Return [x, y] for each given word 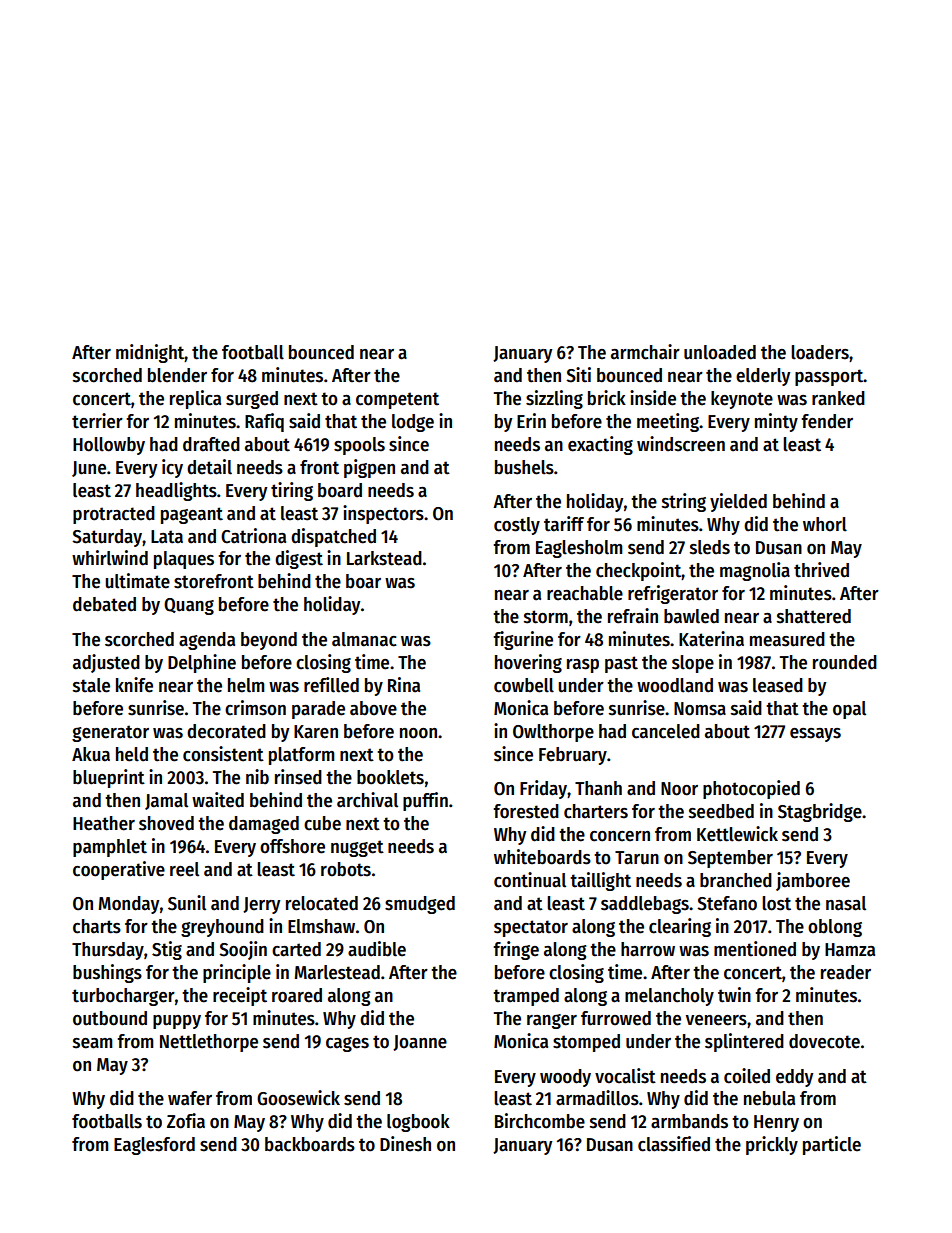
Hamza [850, 950]
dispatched [333, 537]
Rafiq [264, 422]
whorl [825, 524]
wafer [190, 1098]
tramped [526, 997]
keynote [742, 400]
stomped [586, 1043]
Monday [128, 905]
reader [846, 972]
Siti [578, 375]
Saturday [107, 538]
